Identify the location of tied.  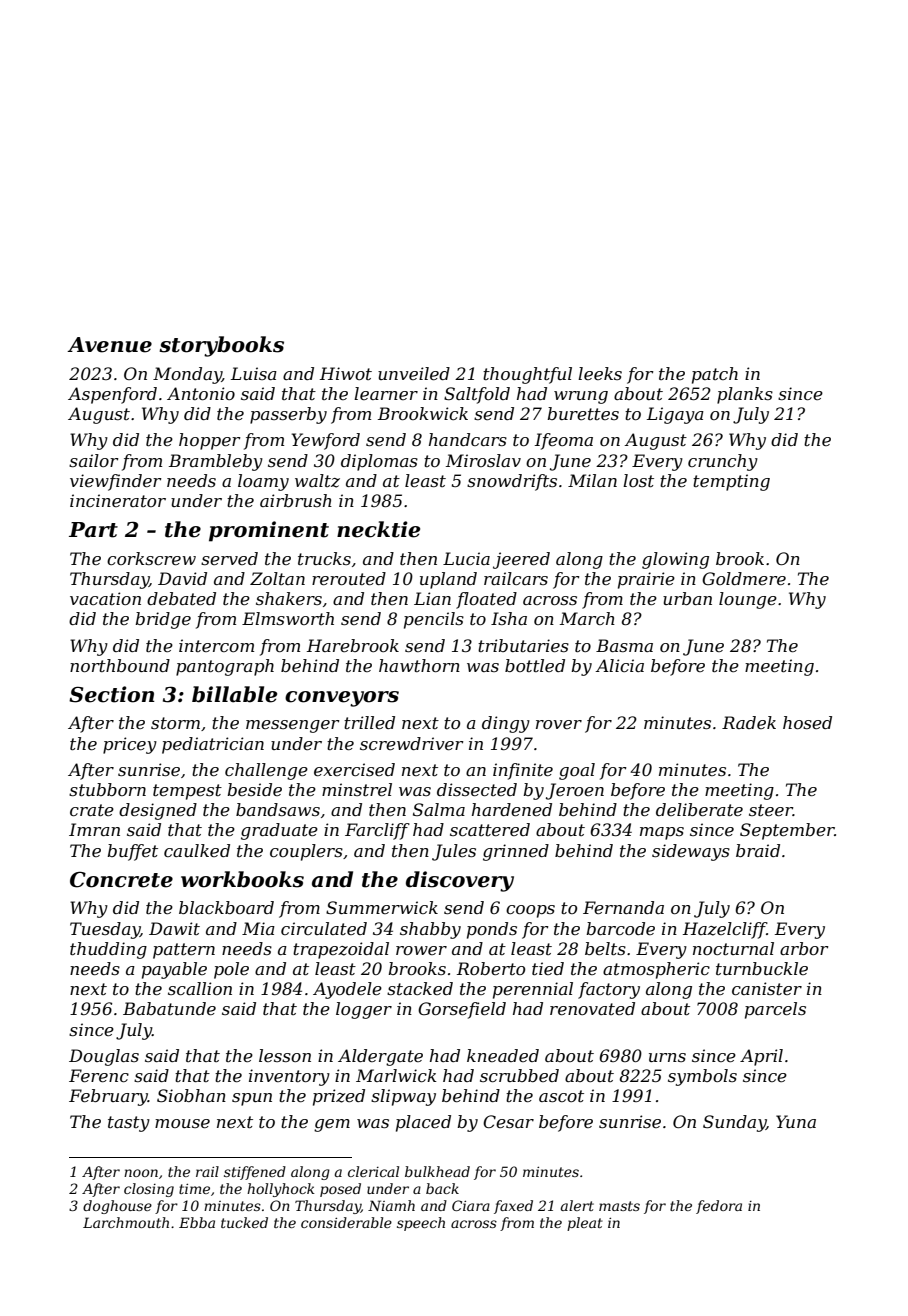
(548, 968).
